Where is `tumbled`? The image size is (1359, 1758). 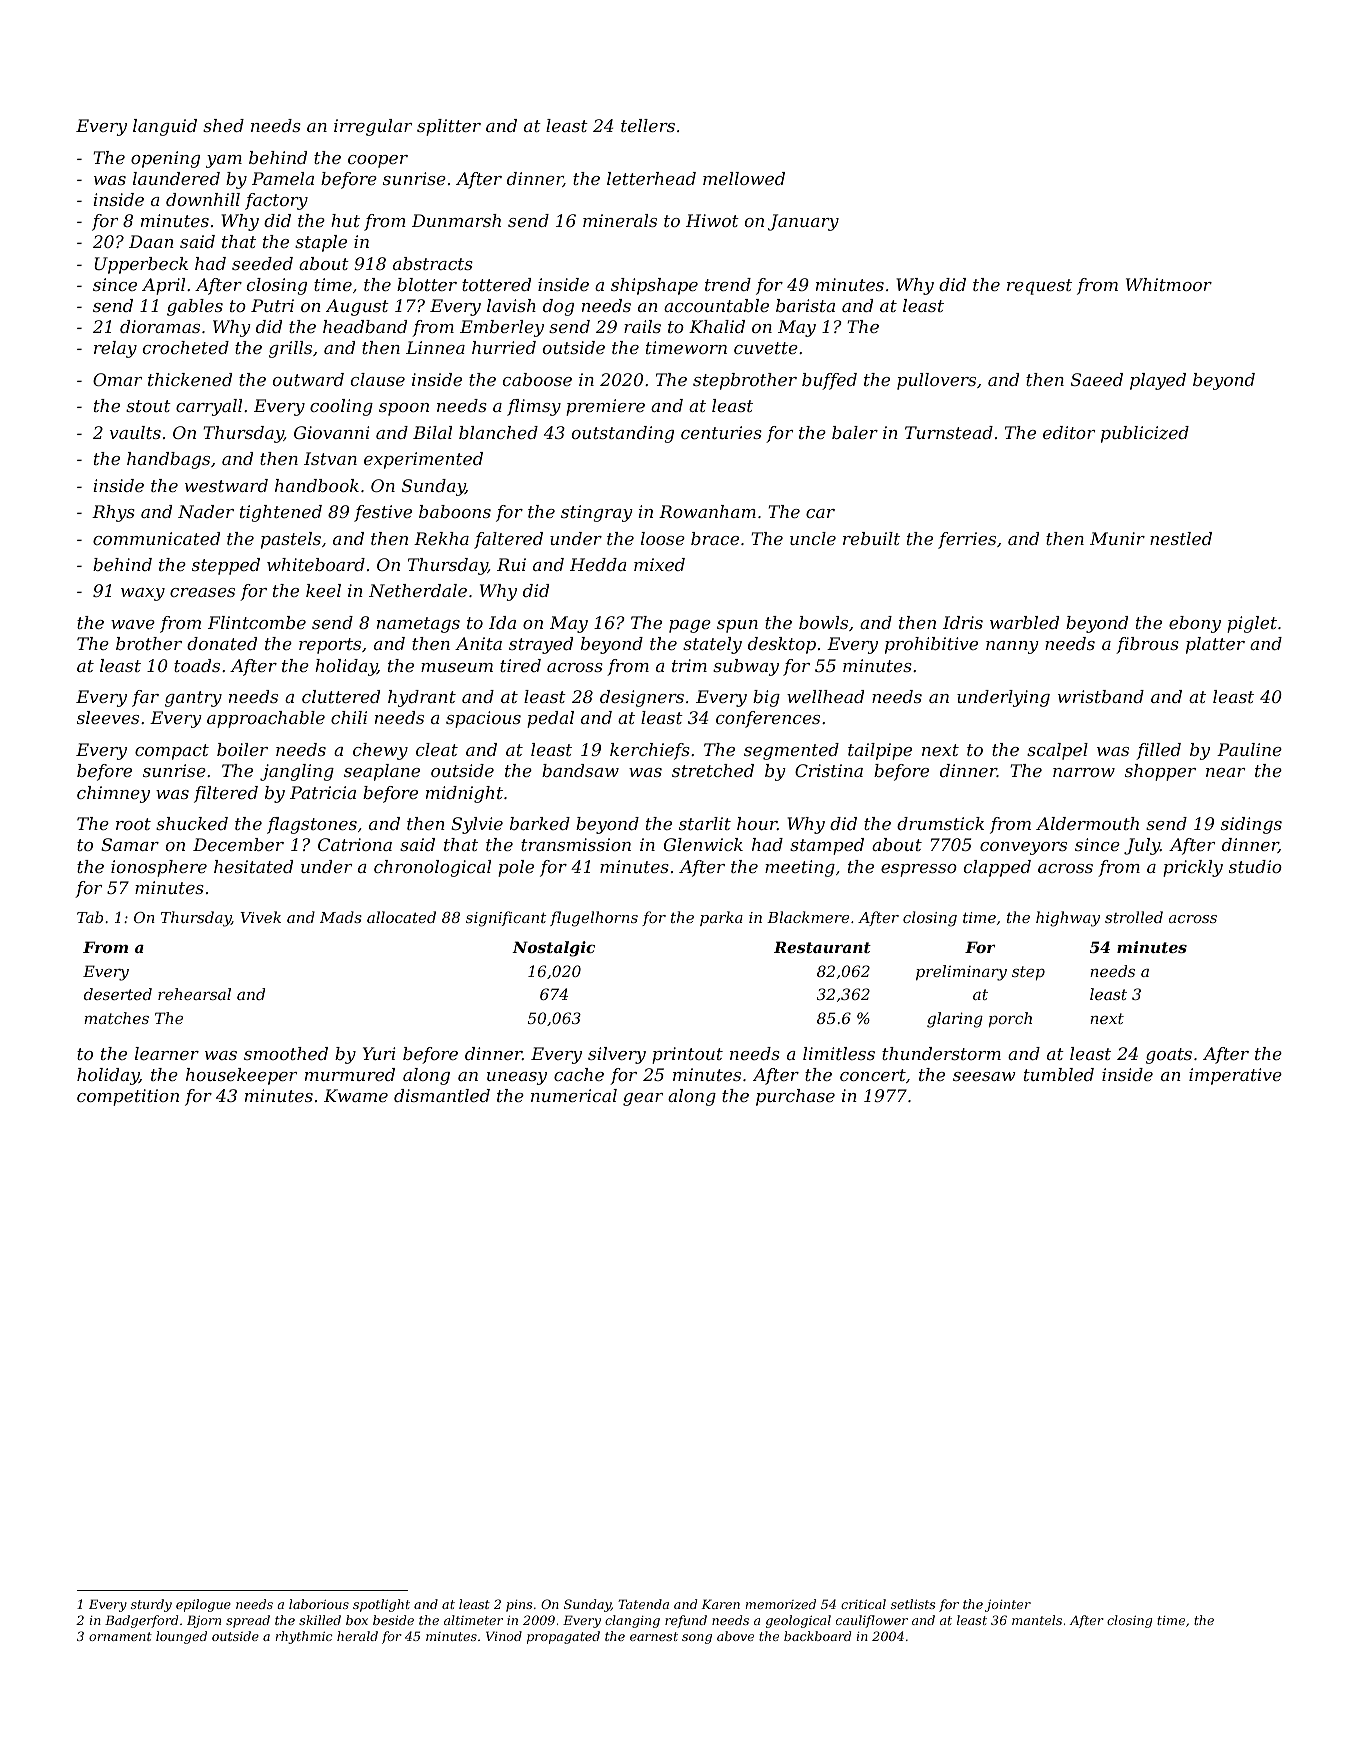
tumbled is located at coordinates (1059, 1074).
